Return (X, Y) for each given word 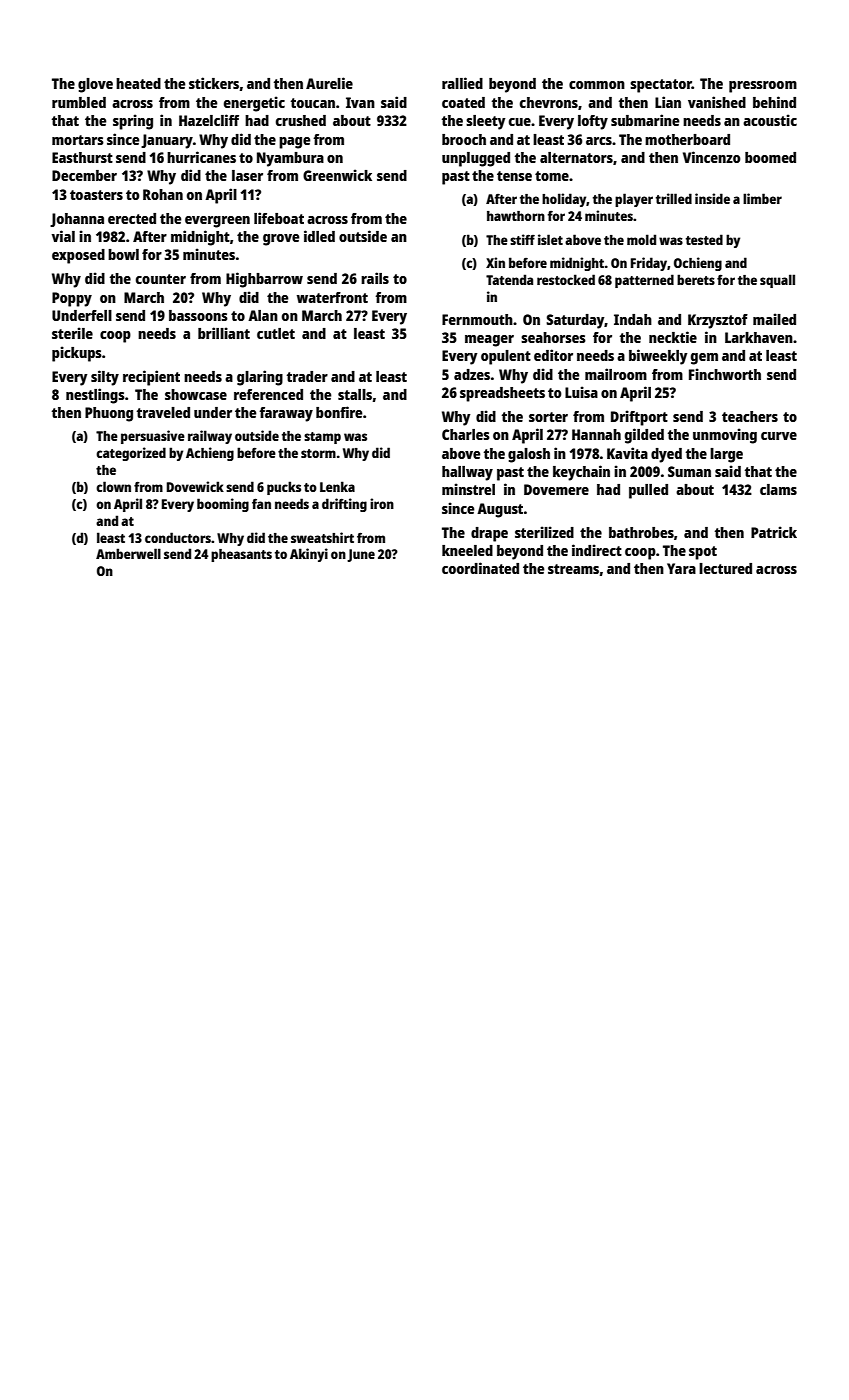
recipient (151, 378)
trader (307, 376)
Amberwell (128, 553)
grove (281, 240)
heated (138, 83)
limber (762, 198)
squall (777, 281)
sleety (485, 122)
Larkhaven (759, 337)
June (361, 555)
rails (375, 278)
